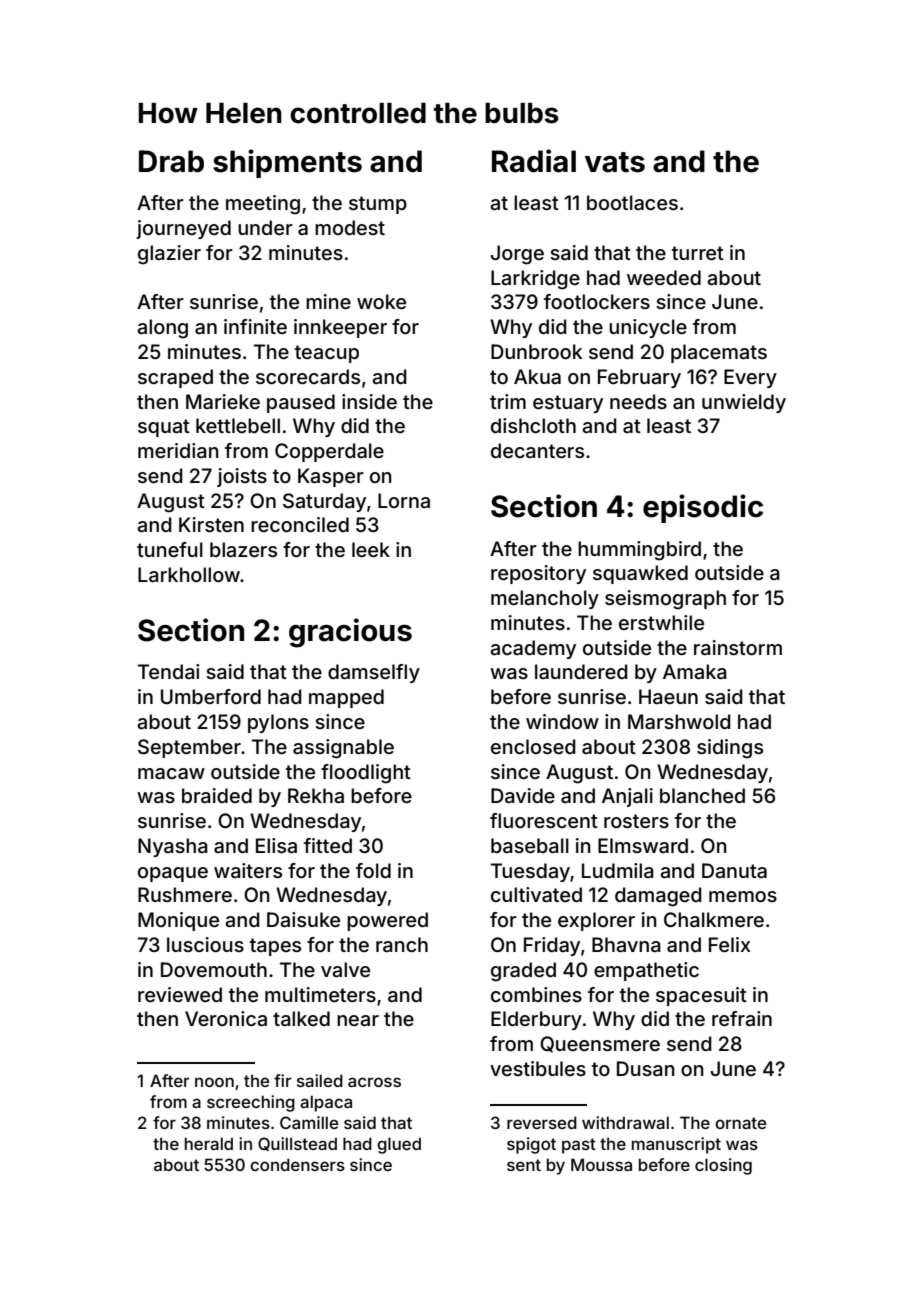  I want to click on noon, so click(214, 1082).
